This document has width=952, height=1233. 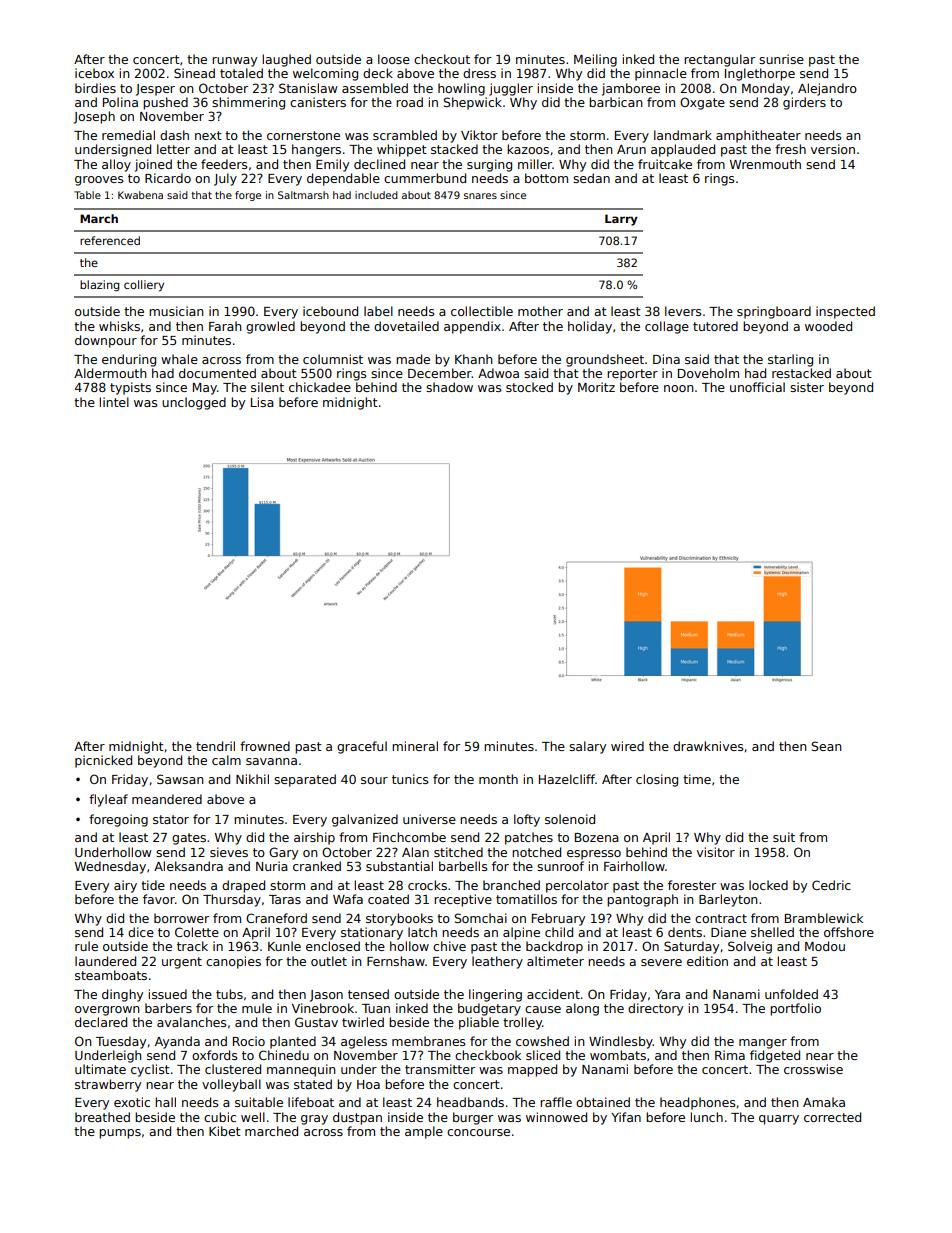 I want to click on stocked, so click(x=529, y=387).
